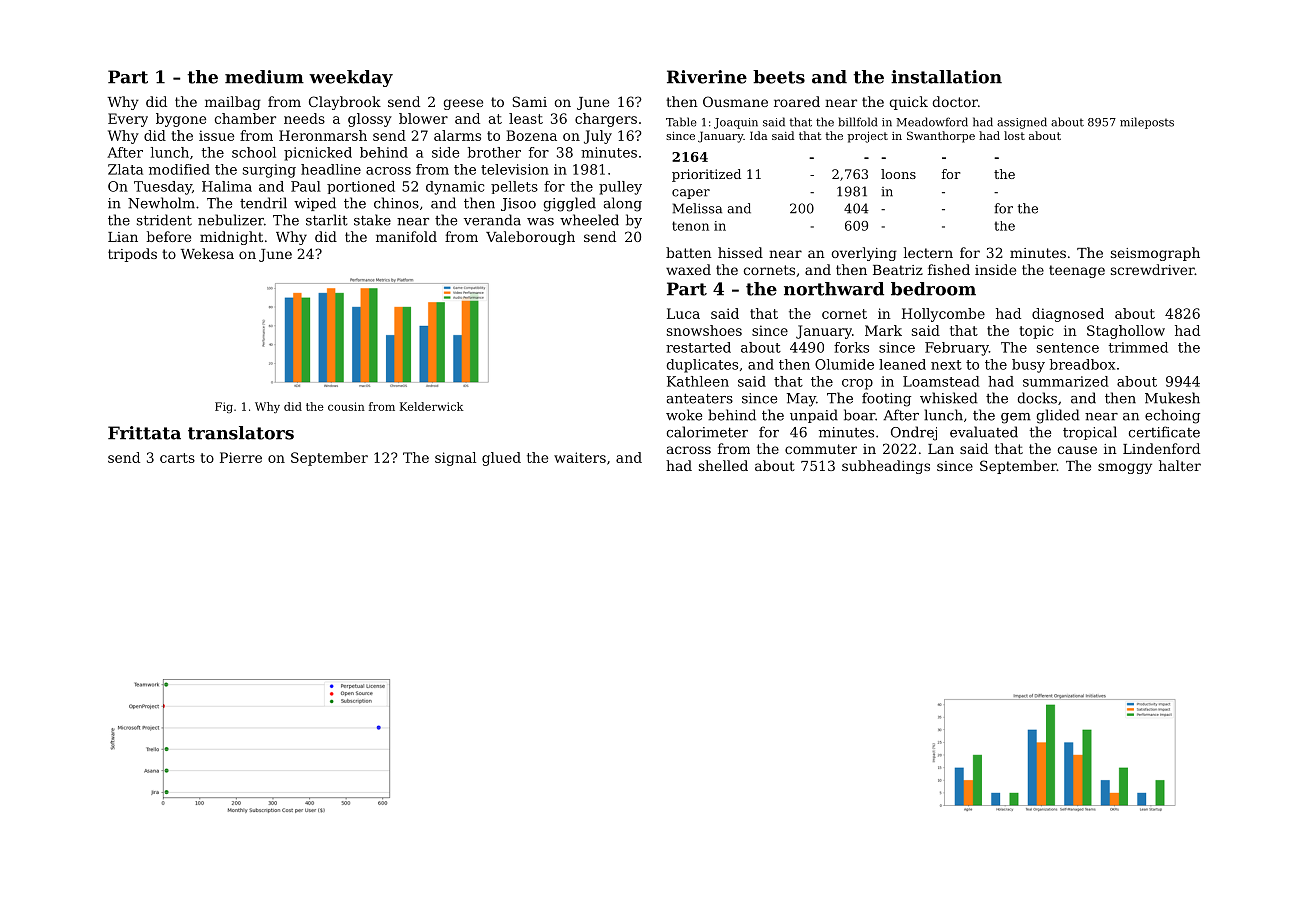 The height and width of the screenshot is (924, 1308). Describe the element at coordinates (1147, 123) in the screenshot. I see `mileposts` at that location.
